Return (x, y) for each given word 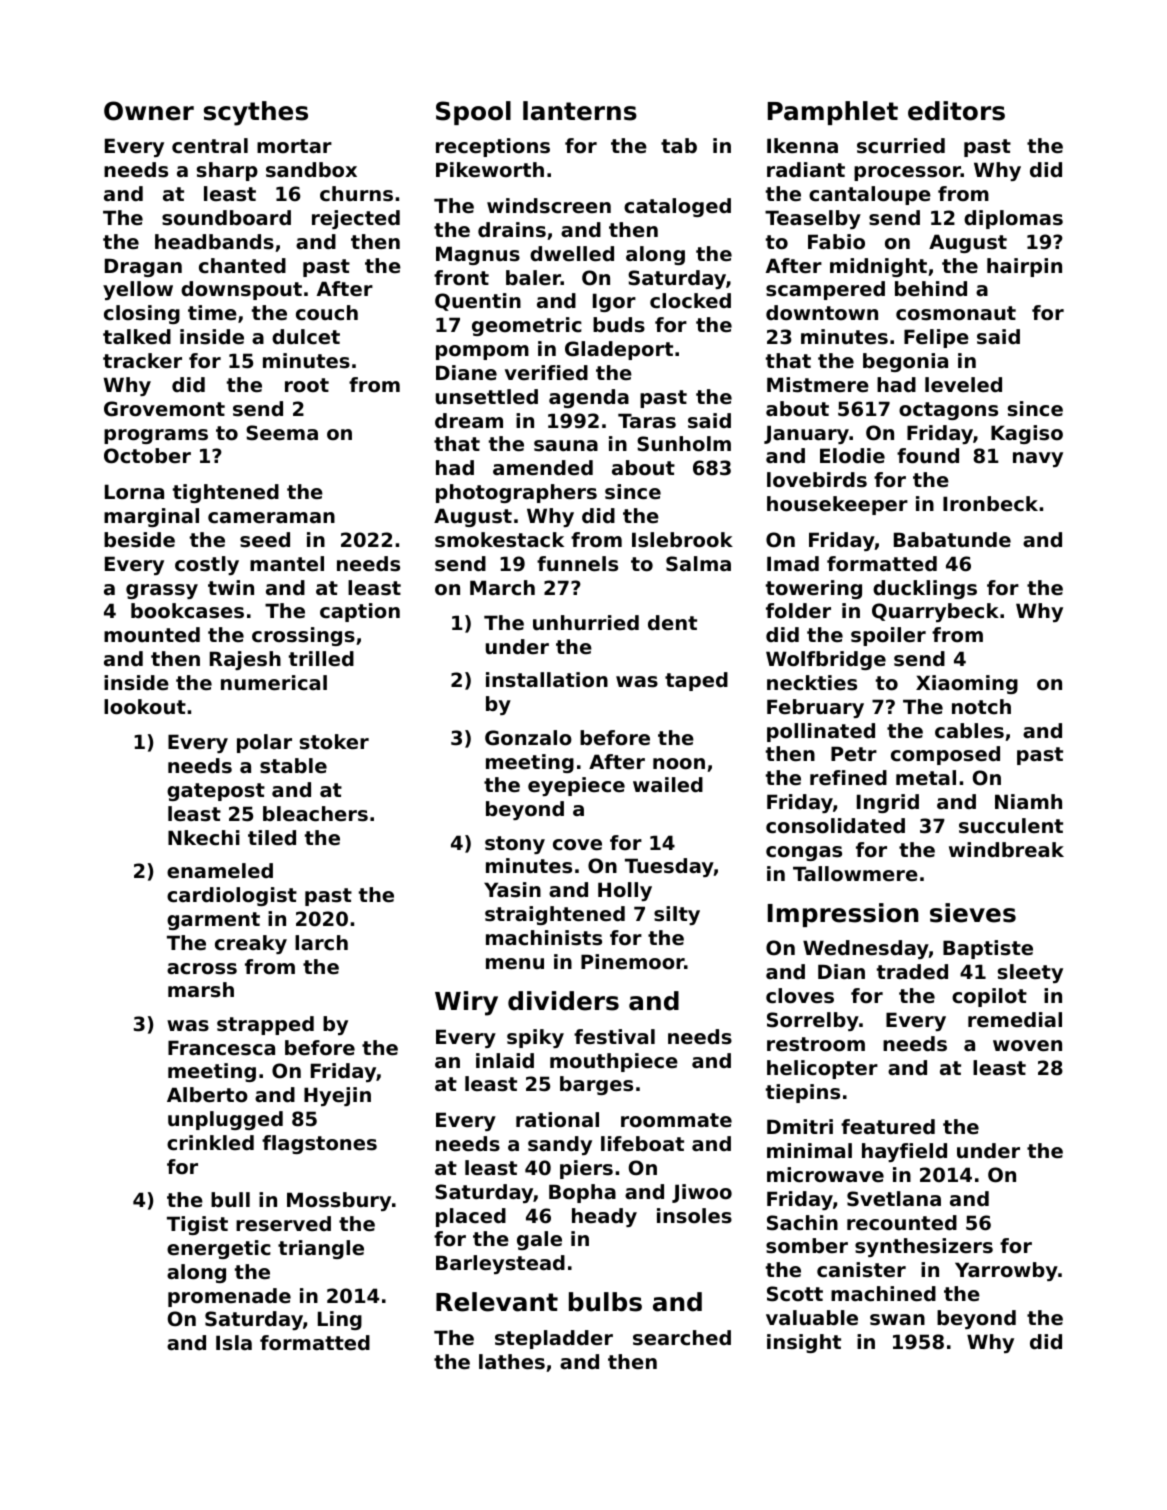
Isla (234, 1343)
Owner (149, 111)
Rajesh (245, 660)
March (502, 588)
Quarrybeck (935, 612)
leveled (963, 385)
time (212, 313)
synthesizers (924, 1247)
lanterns (580, 111)
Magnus (478, 255)
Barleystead (500, 1264)
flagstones (319, 1144)
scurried (901, 146)
